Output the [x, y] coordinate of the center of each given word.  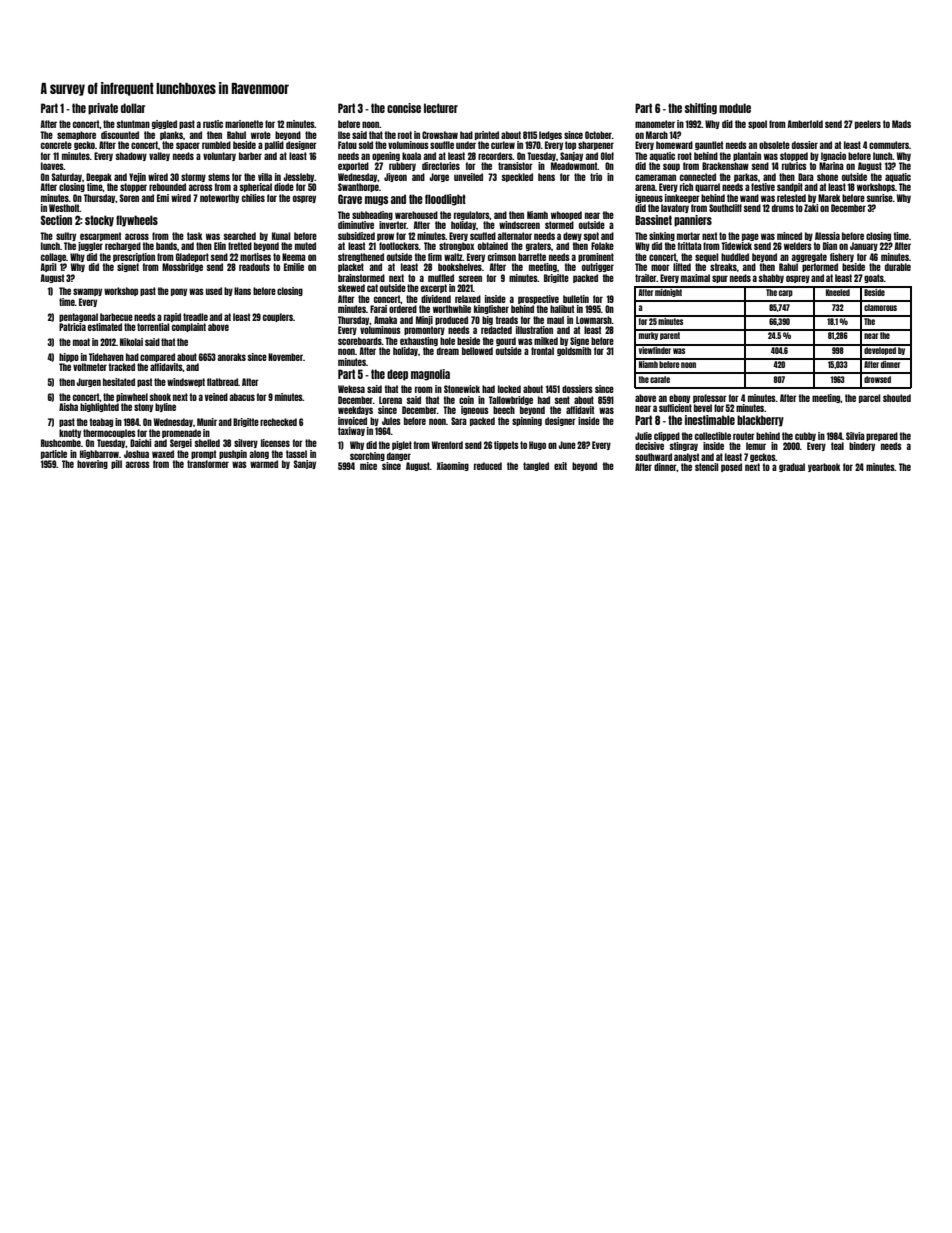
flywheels [137, 221]
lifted [682, 267]
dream [448, 351]
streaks [723, 267]
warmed [264, 464]
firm [435, 257]
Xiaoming [453, 466]
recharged [123, 246]
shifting [701, 109]
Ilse [344, 135]
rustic [213, 124]
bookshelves [460, 267]
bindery [862, 446]
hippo [69, 357]
